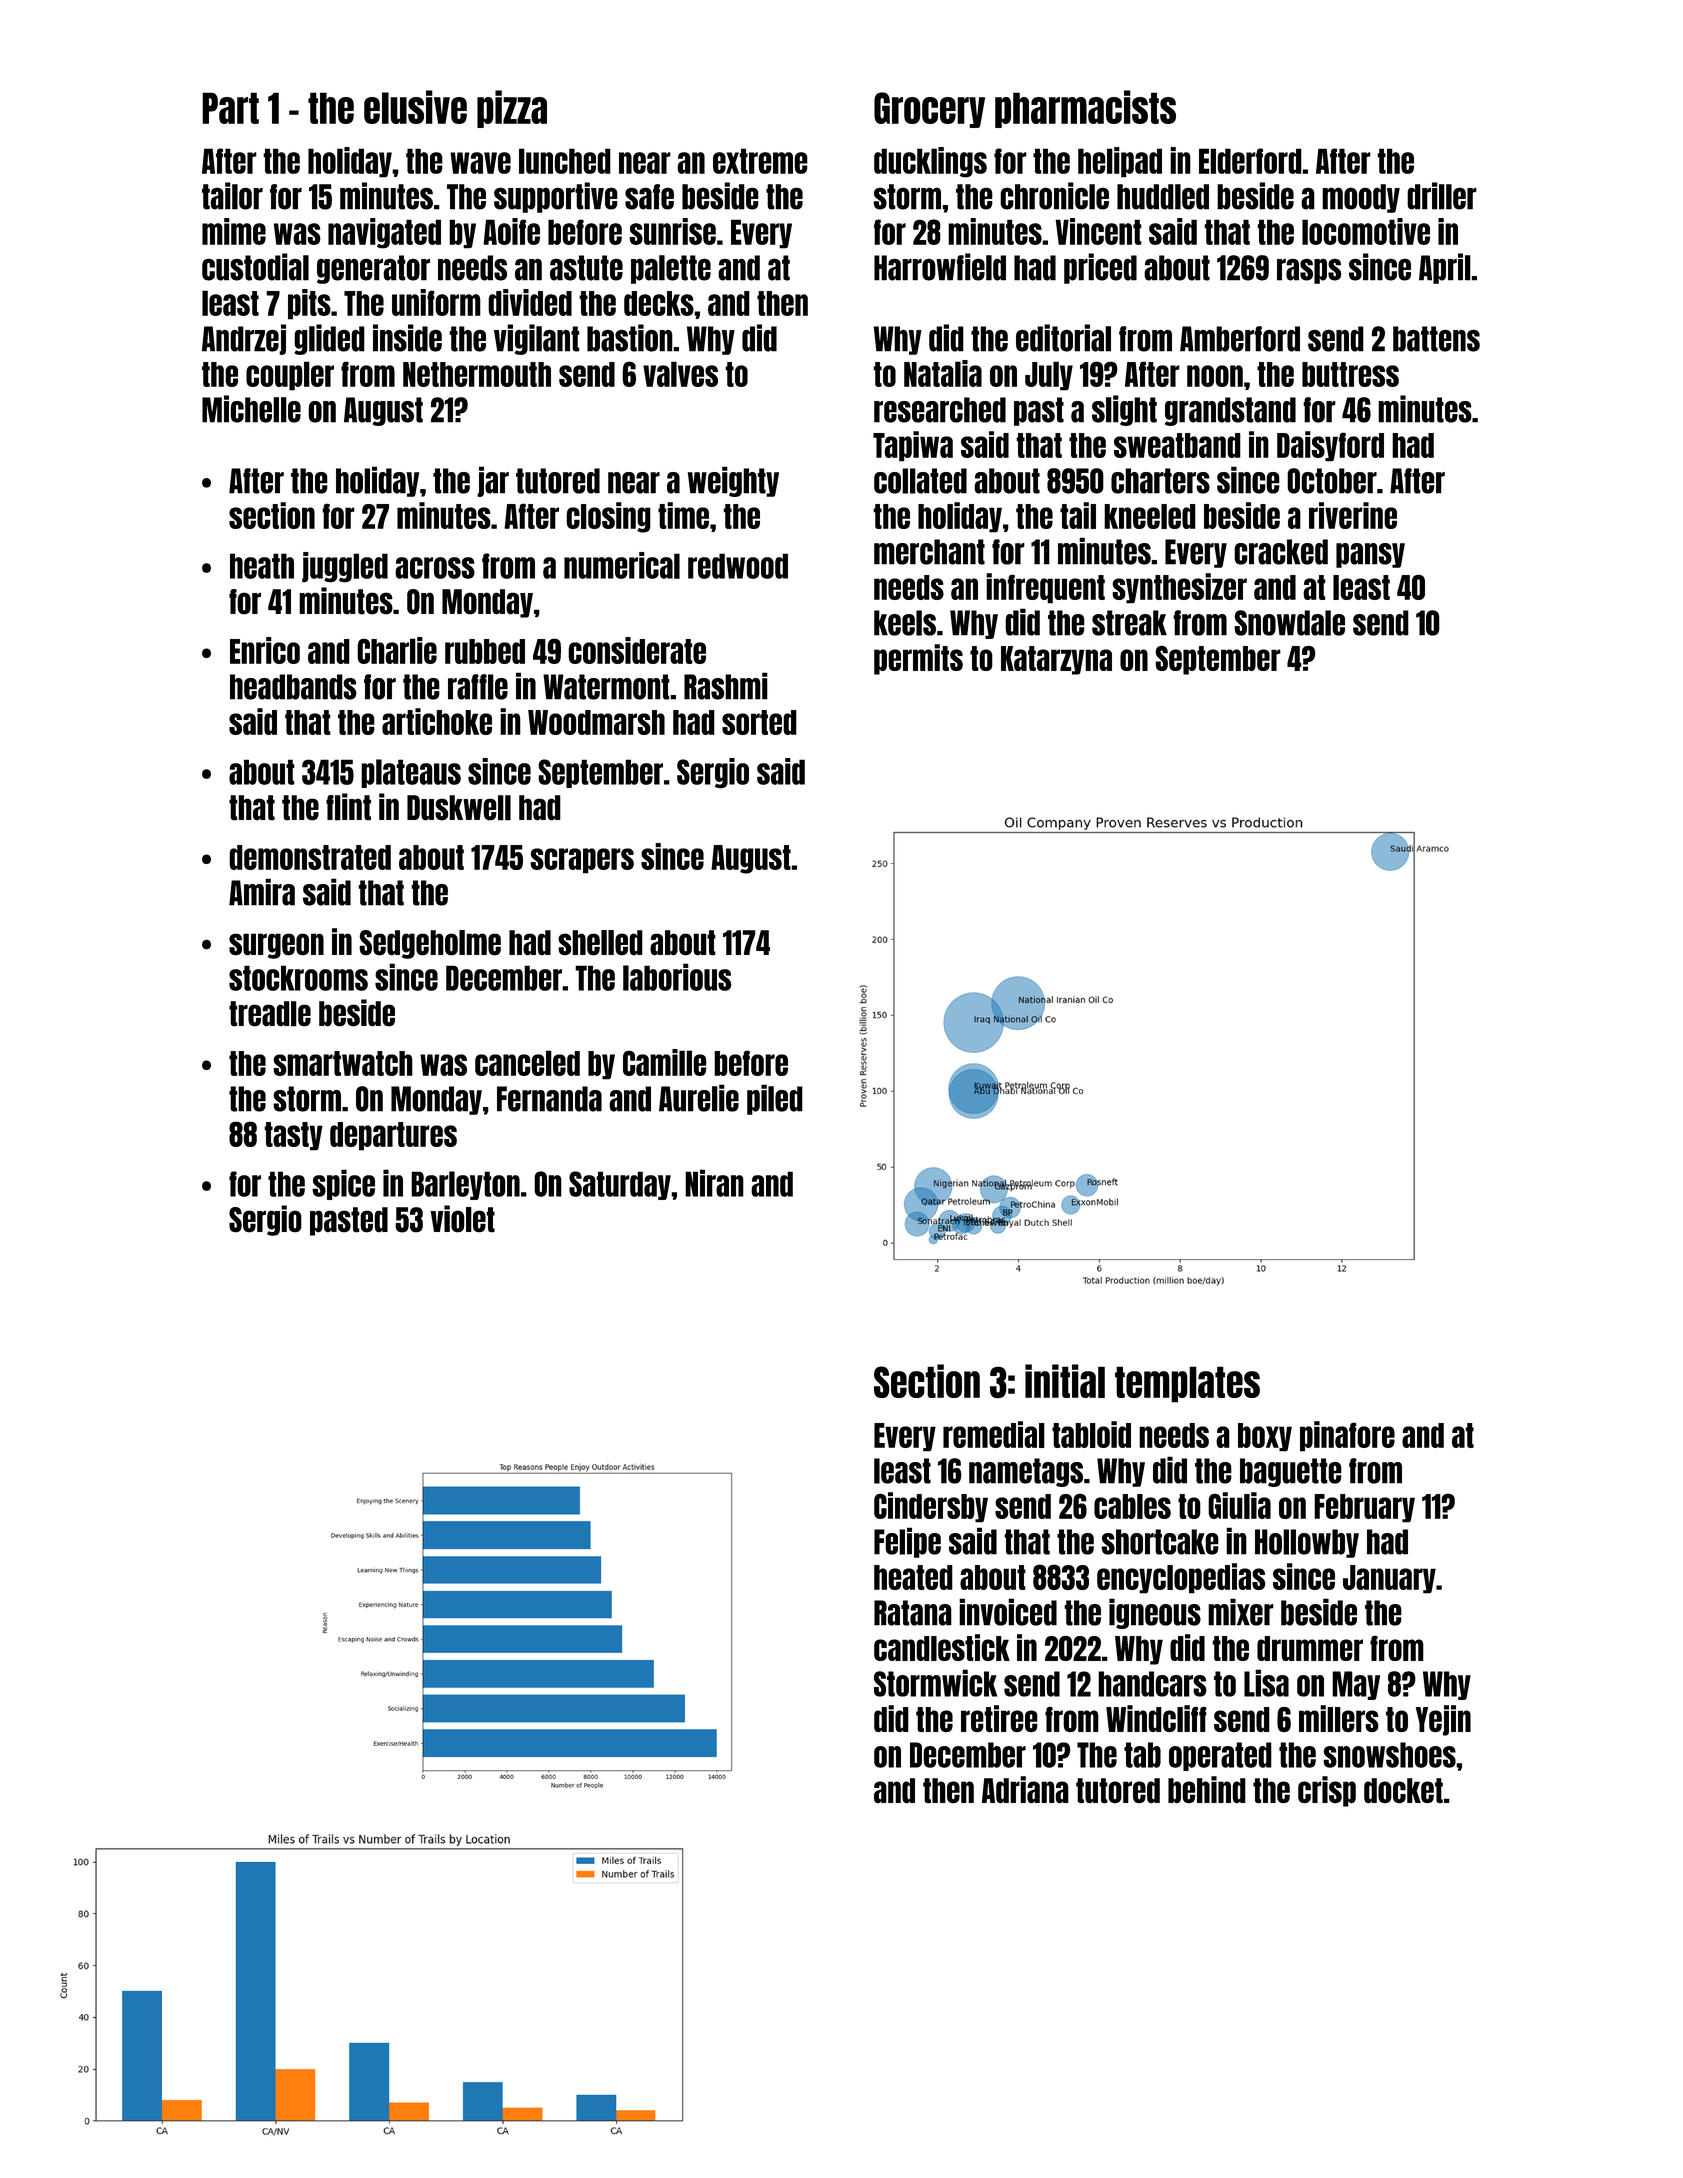 The height and width of the page is (2178, 1683). What do you see at coordinates (1129, 623) in the page?
I see `streak` at bounding box center [1129, 623].
